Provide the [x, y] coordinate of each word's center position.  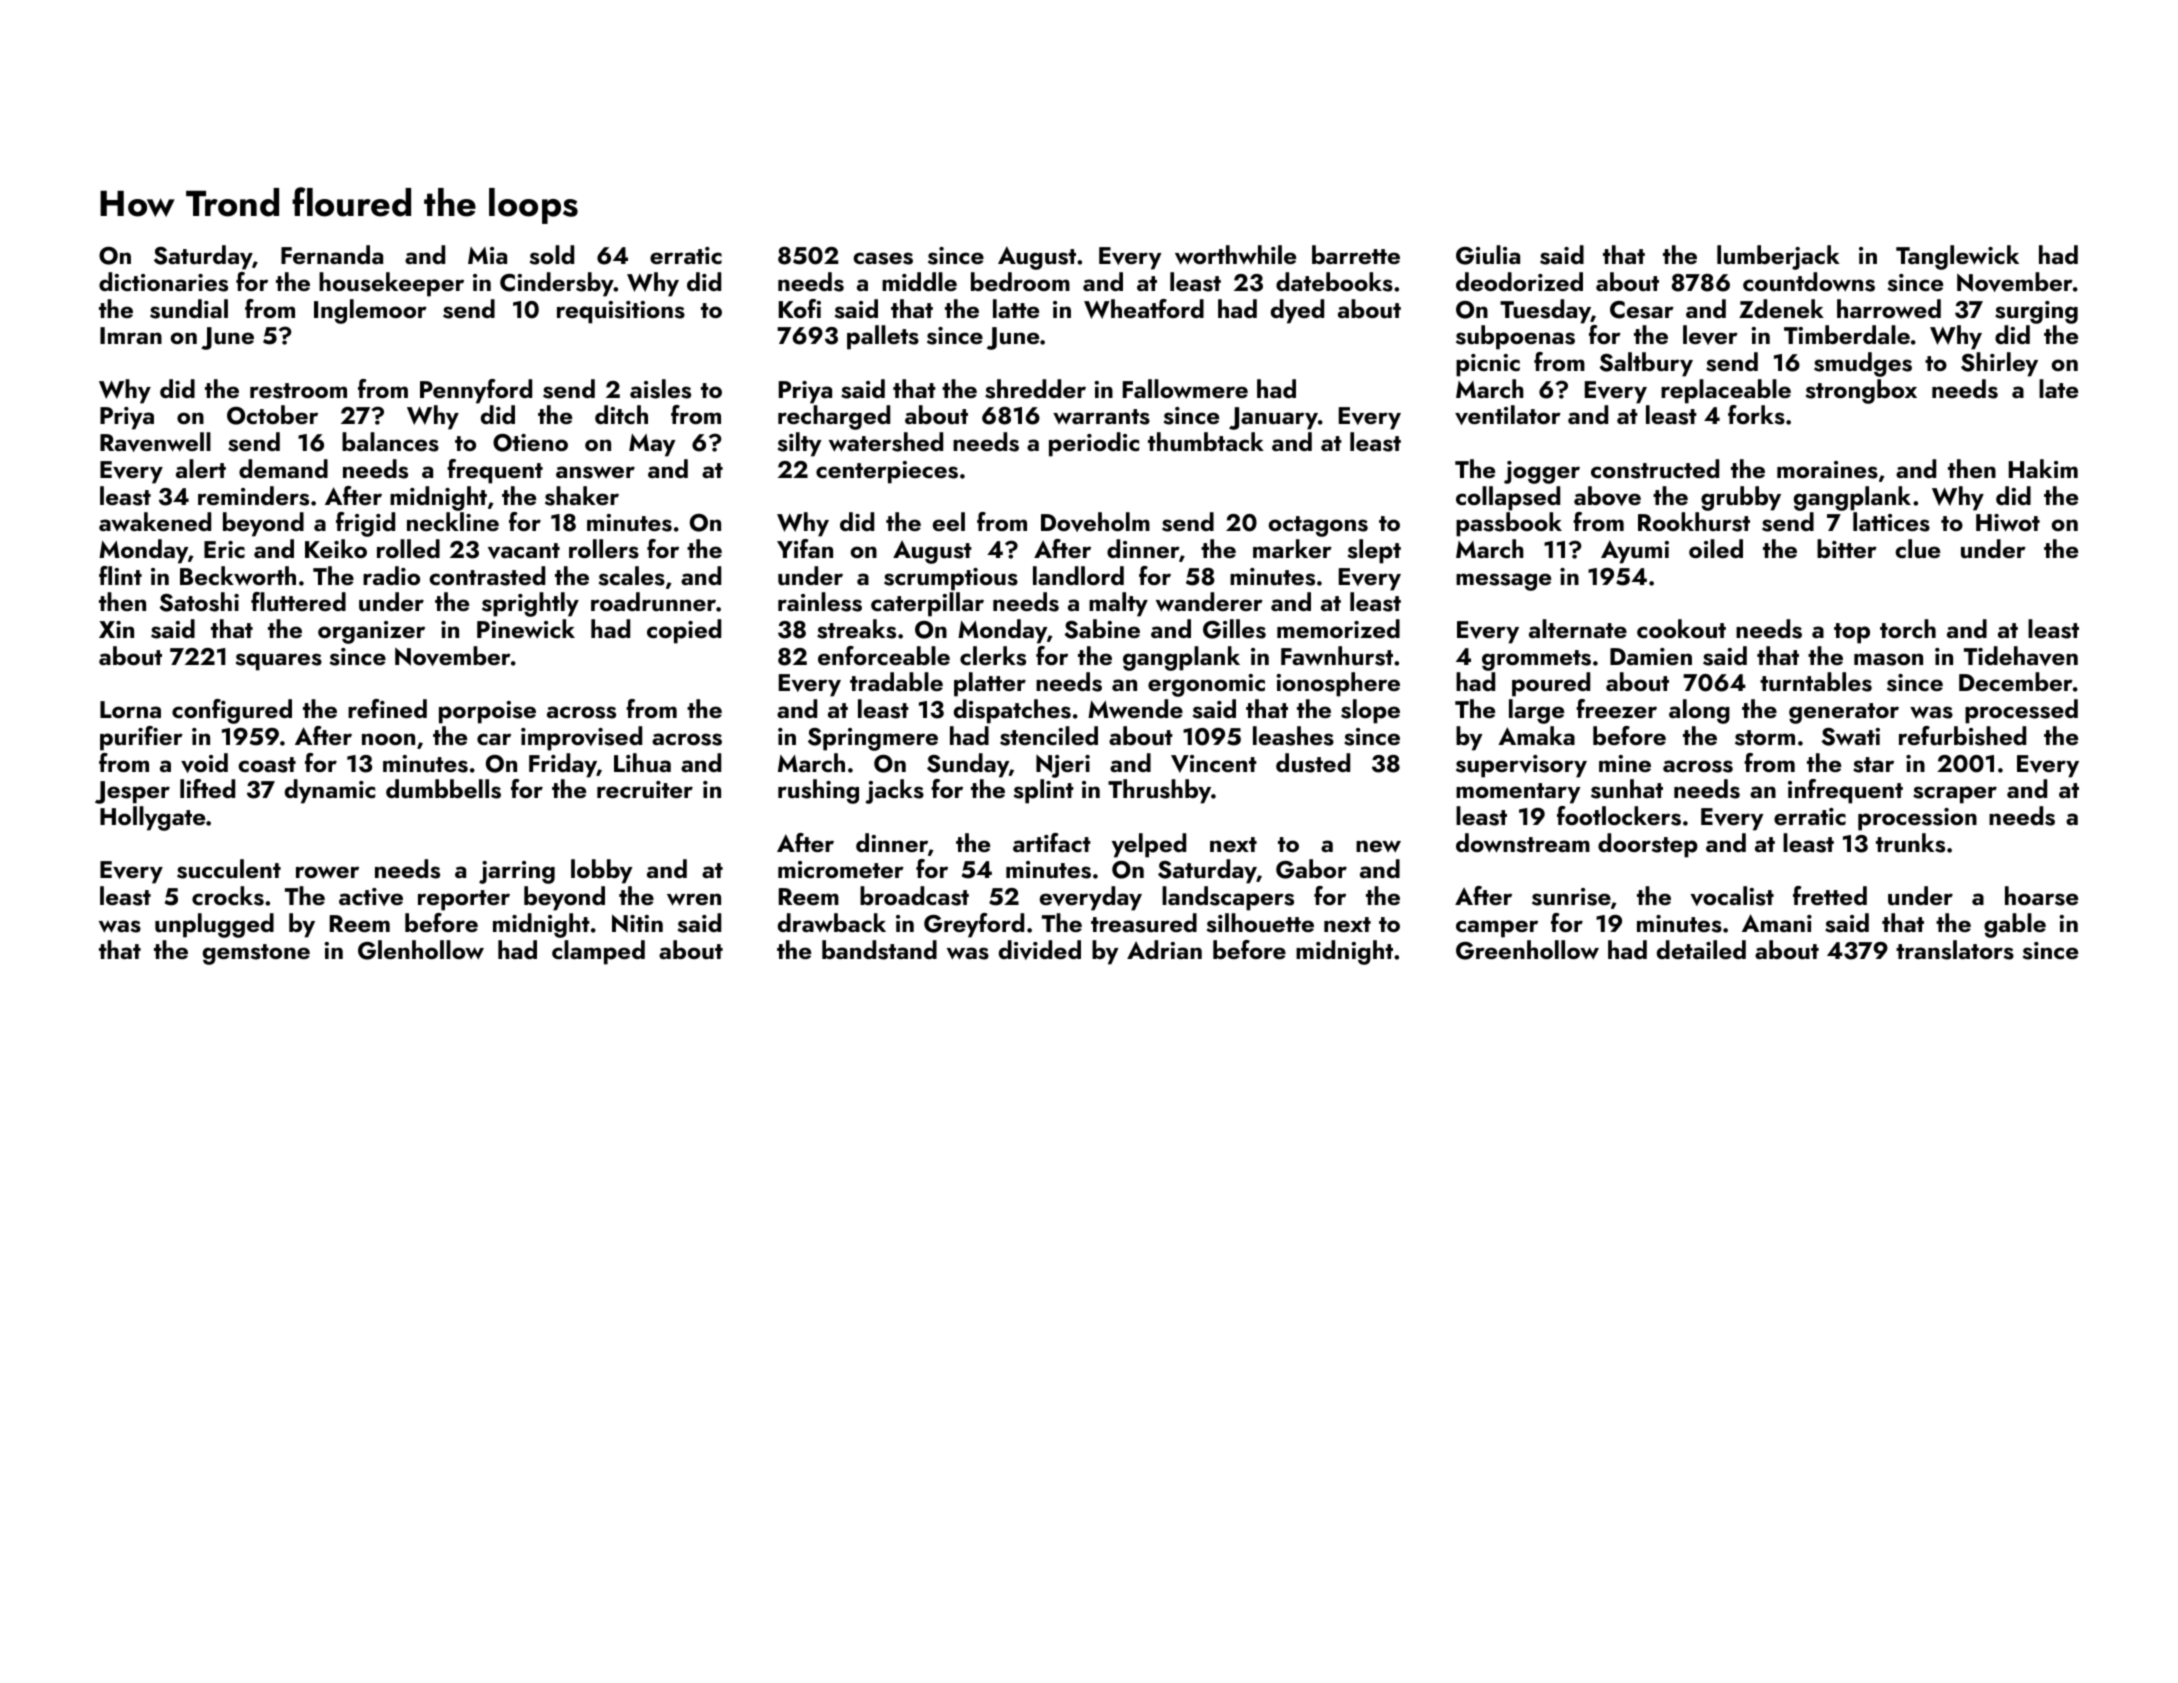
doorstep [1648, 845]
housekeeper [391, 284]
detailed [1701, 949]
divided [1040, 950]
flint [120, 575]
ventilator [1508, 415]
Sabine [1102, 629]
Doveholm [1095, 522]
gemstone [256, 954]
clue [1917, 548]
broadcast [914, 896]
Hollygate [152, 818]
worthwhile [1235, 255]
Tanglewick [1957, 257]
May [652, 445]
